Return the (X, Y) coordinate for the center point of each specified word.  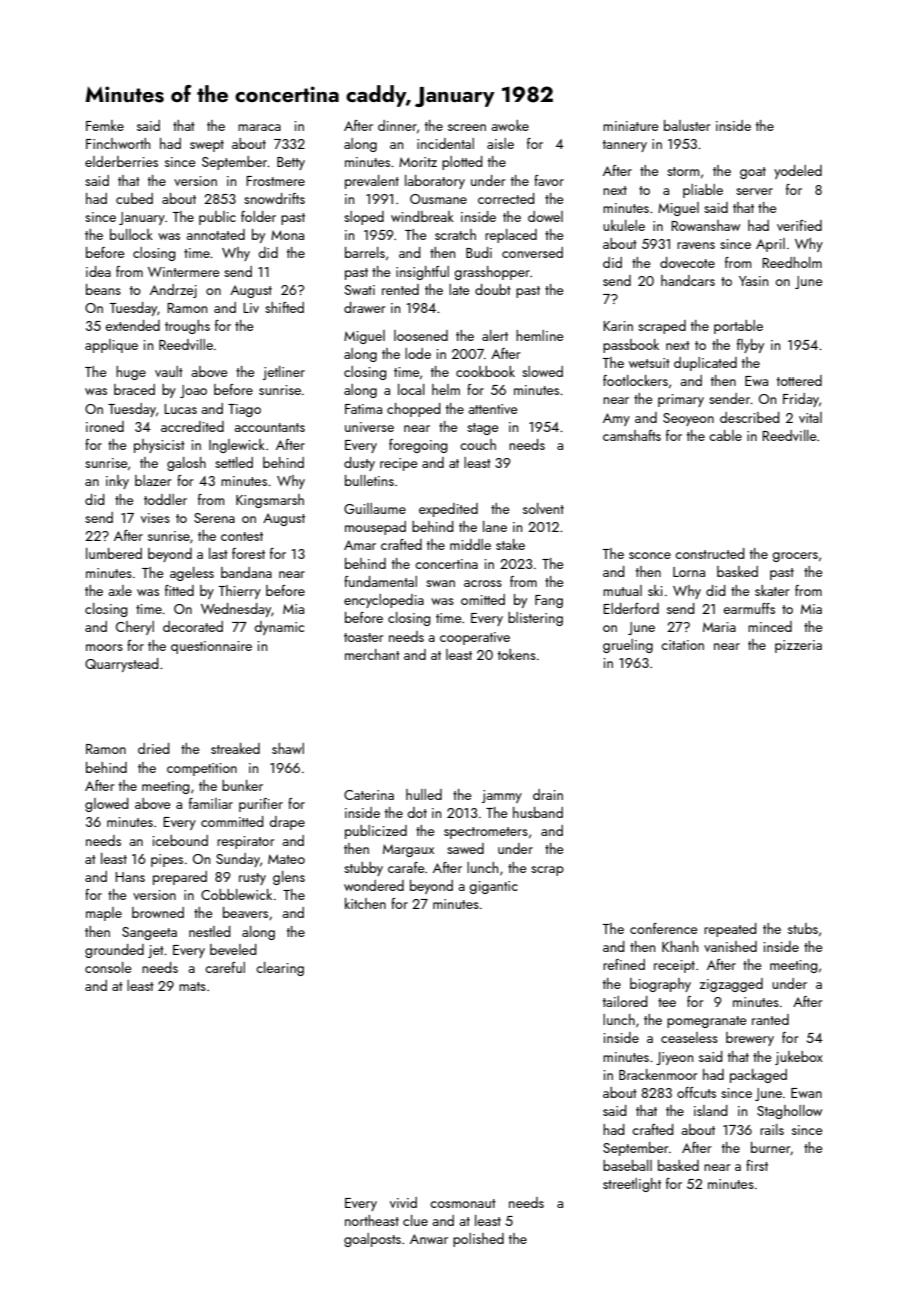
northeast (372, 1220)
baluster (687, 125)
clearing (280, 969)
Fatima (363, 409)
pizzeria (798, 646)
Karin (618, 326)
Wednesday (236, 610)
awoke (510, 125)
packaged (758, 1076)
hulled (424, 794)
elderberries (121, 161)
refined (624, 964)
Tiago (244, 410)
